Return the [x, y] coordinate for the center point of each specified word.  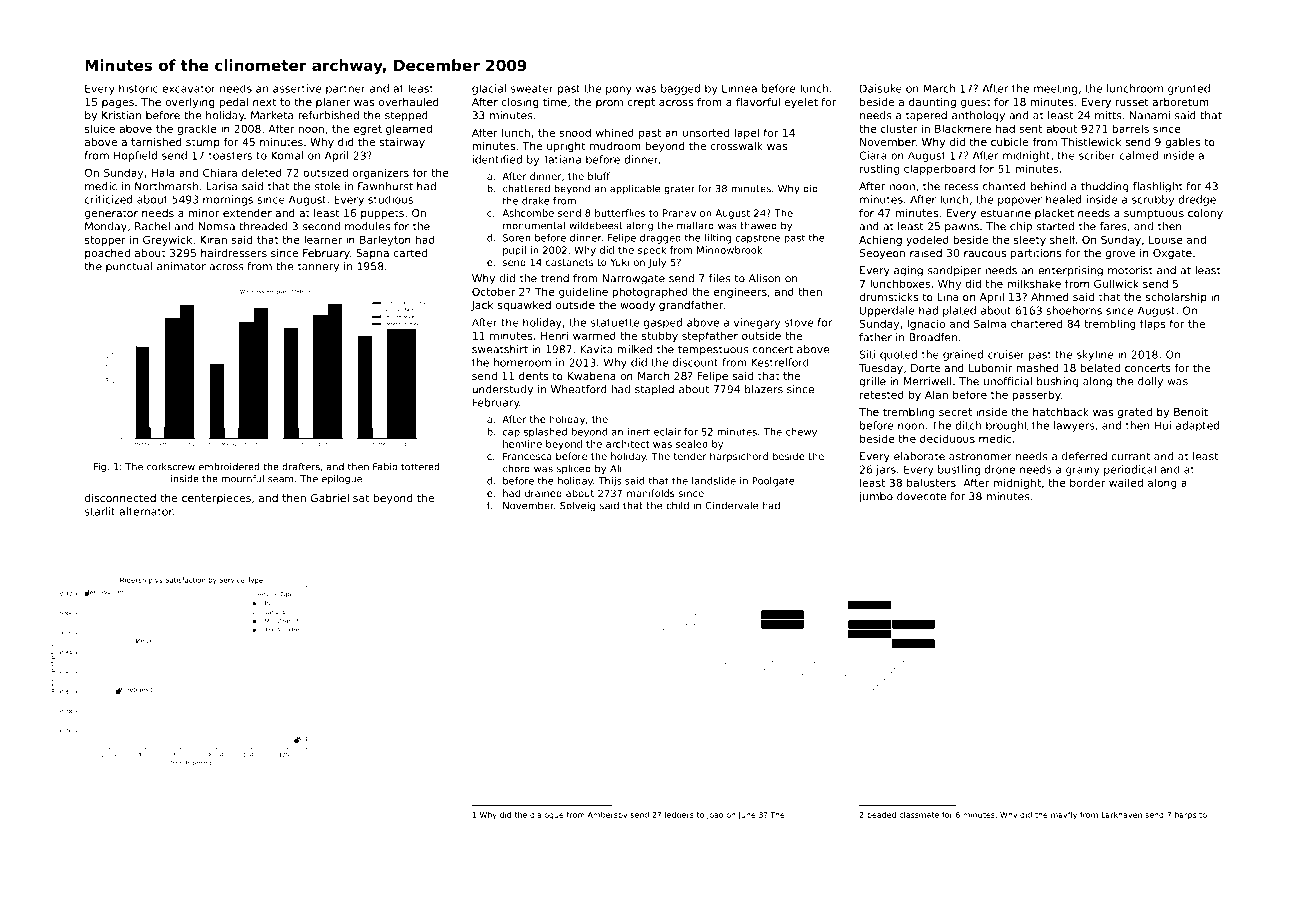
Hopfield [135, 156]
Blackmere [963, 128]
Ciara [873, 155]
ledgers [679, 816]
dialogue [547, 816]
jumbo [876, 497]
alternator [146, 511]
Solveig [577, 506]
